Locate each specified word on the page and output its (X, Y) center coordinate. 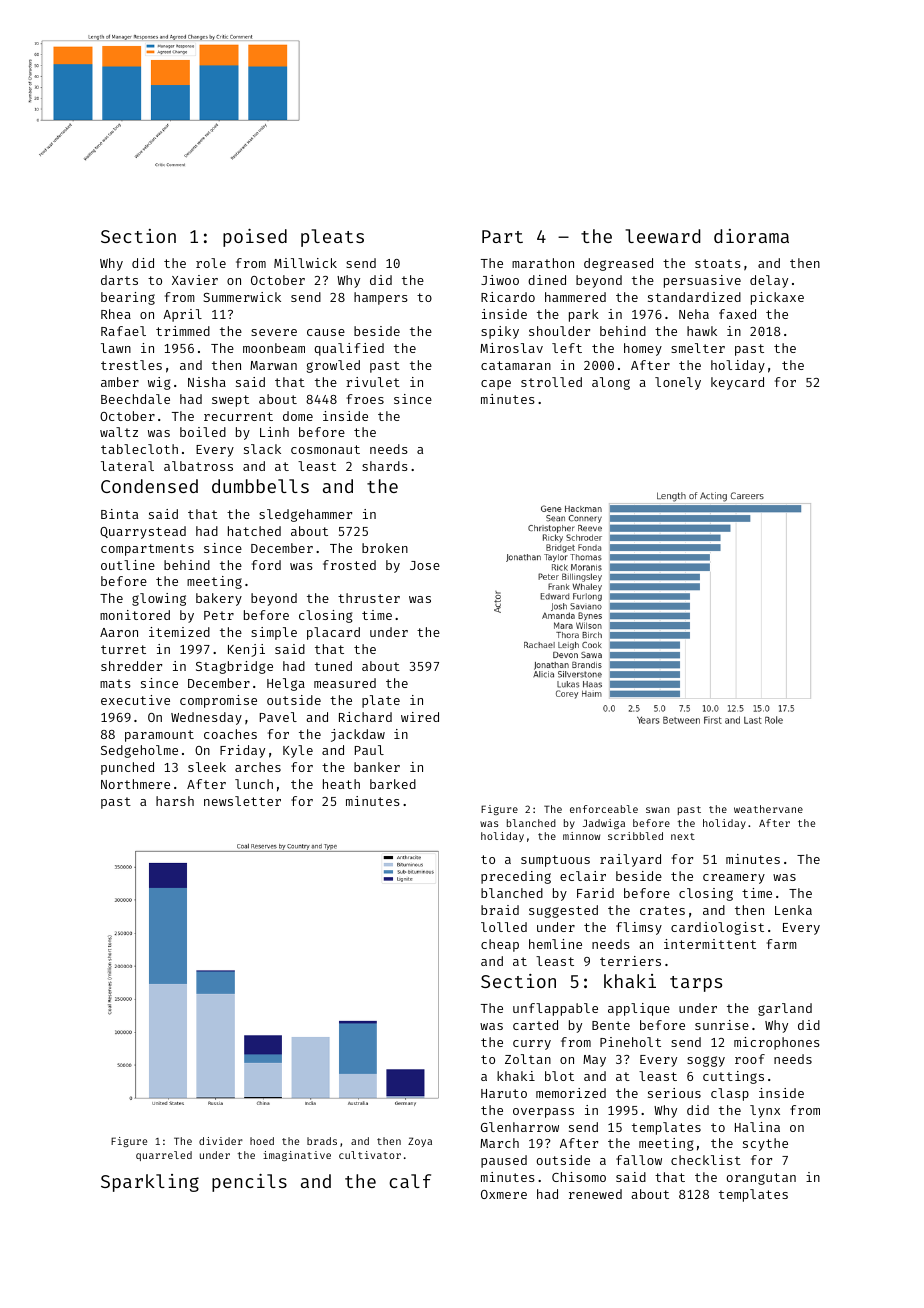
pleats (332, 238)
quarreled (164, 1156)
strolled (551, 382)
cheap (500, 945)
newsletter (242, 801)
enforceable (604, 809)
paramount (159, 736)
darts (119, 280)
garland (785, 1009)
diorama (751, 236)
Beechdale (135, 399)
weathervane (768, 809)
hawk (702, 331)
